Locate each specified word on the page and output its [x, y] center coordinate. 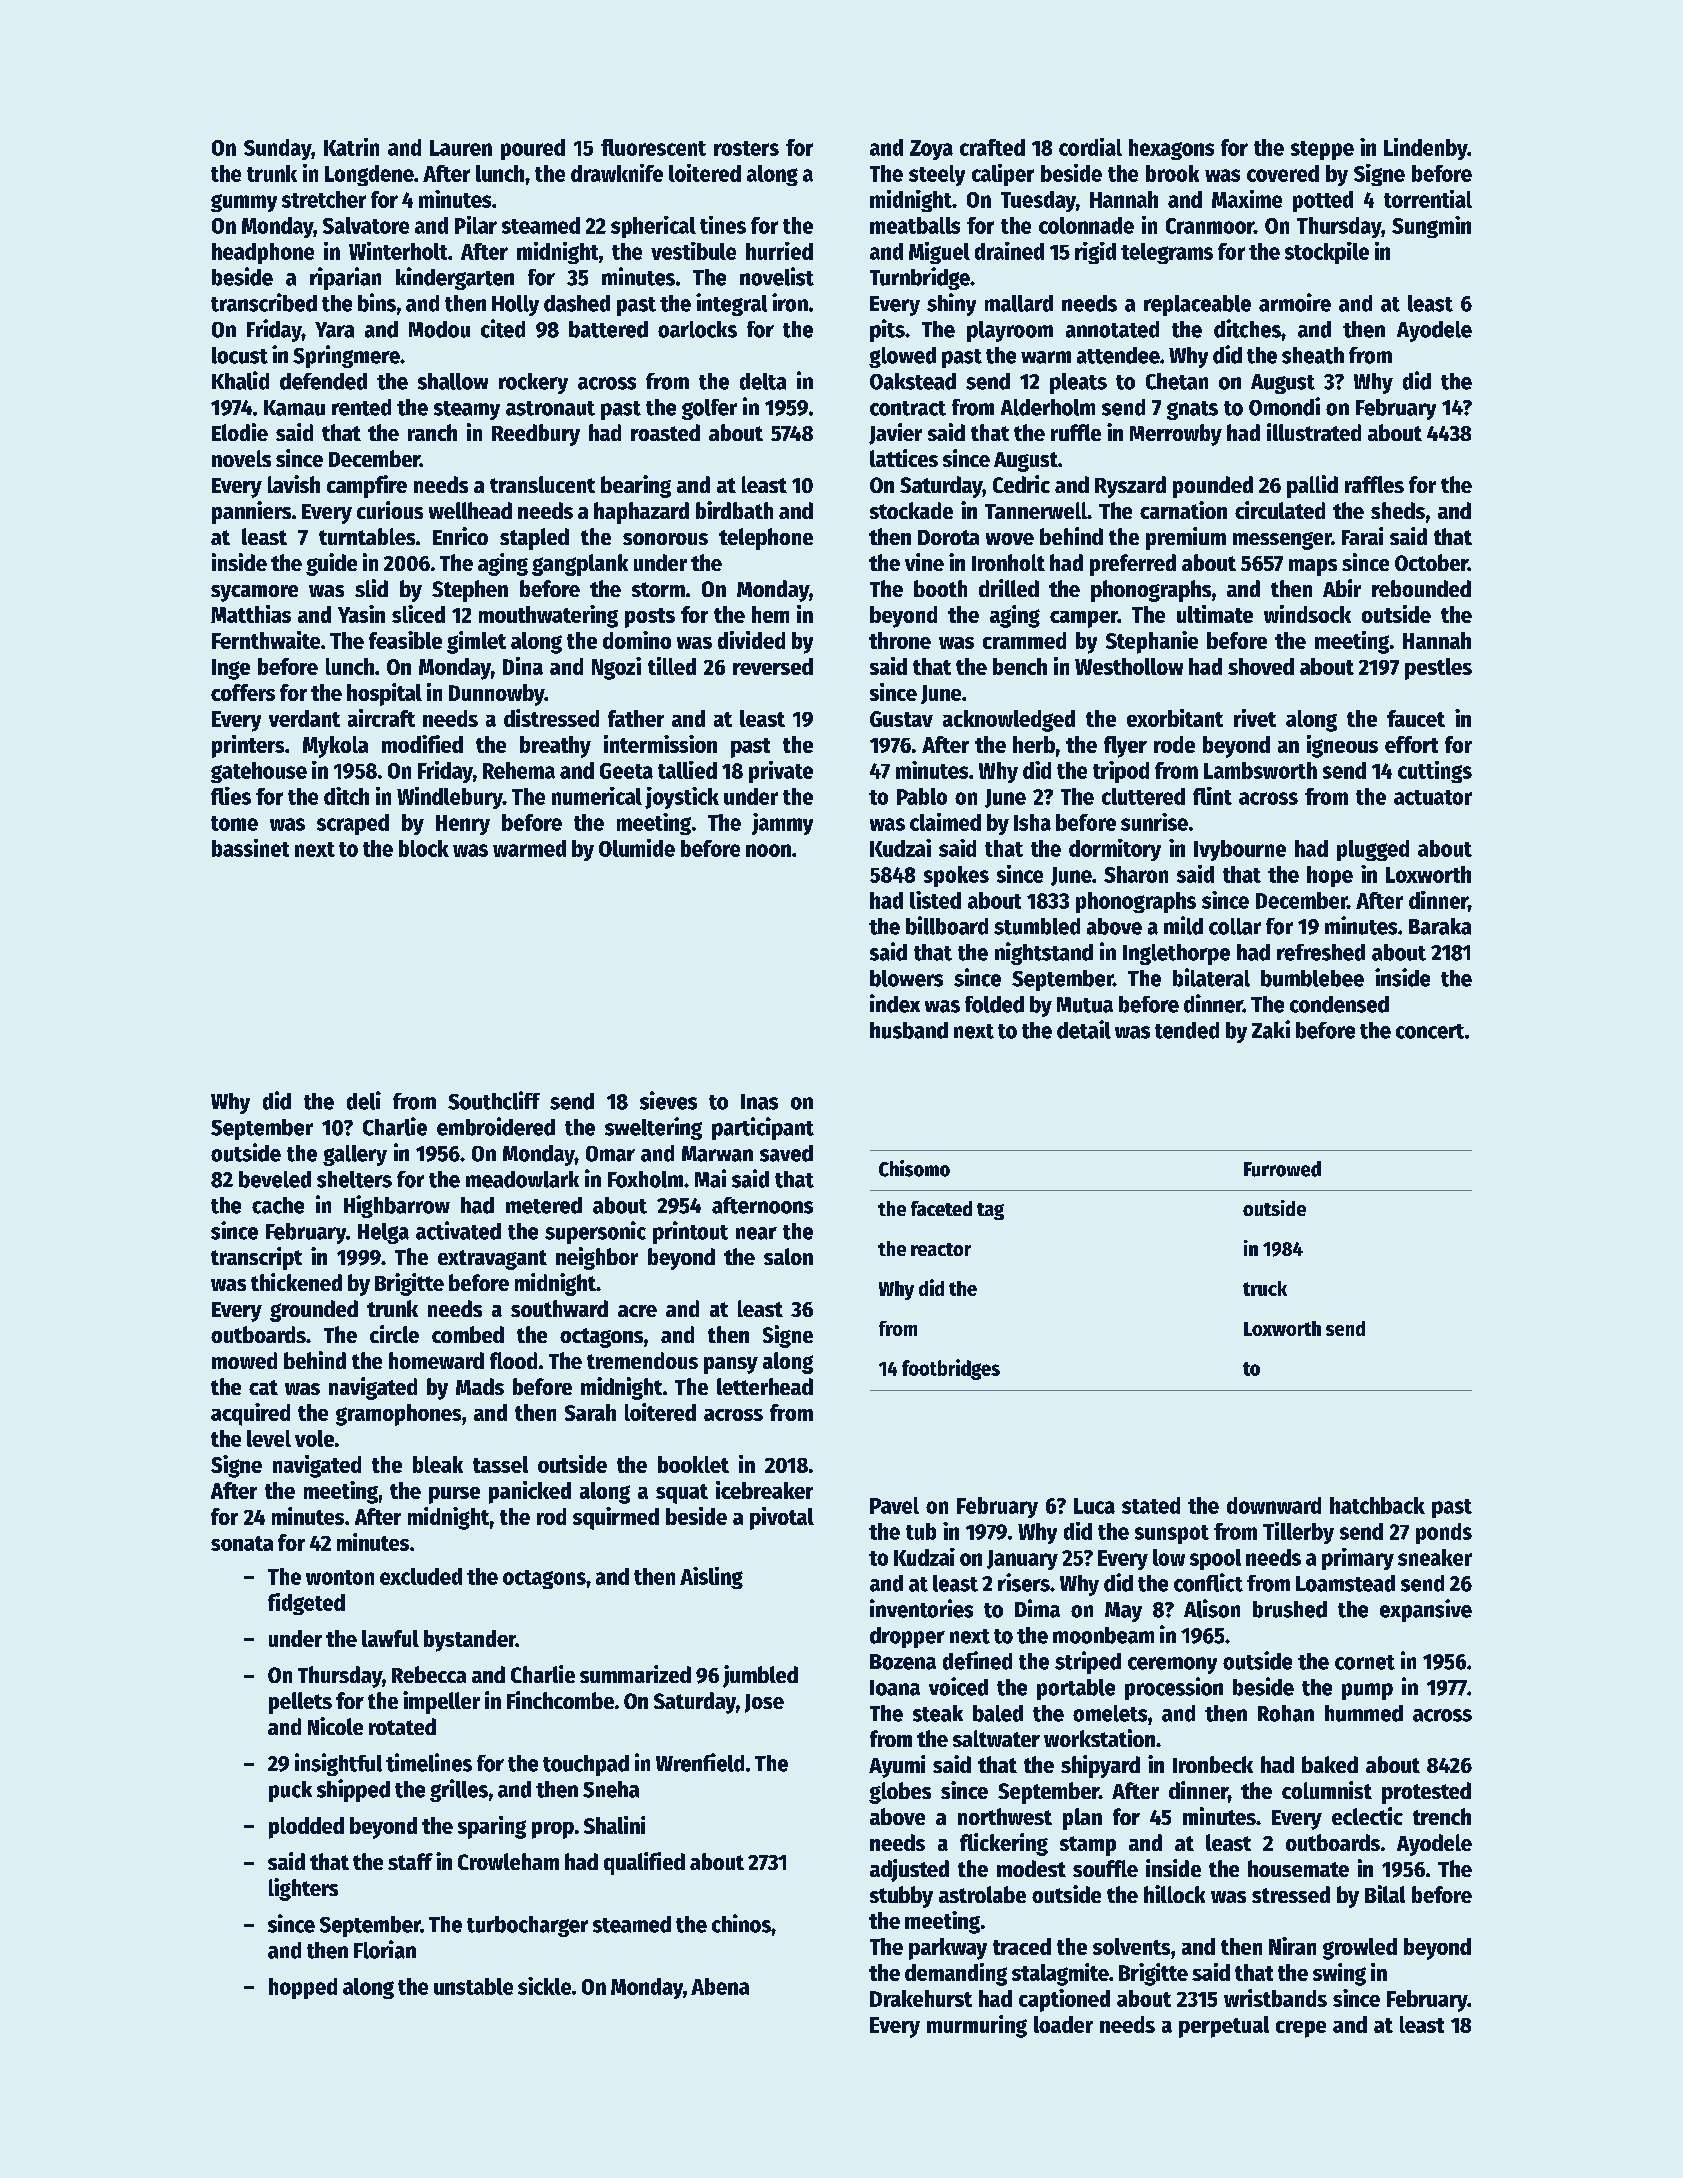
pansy [731, 1365]
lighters [303, 1889]
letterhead [765, 1386]
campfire [367, 486]
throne [900, 640]
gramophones [398, 1415]
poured [533, 149]
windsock [1307, 614]
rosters [746, 148]
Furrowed [1282, 1169]
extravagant [492, 1260]
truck [1265, 1288]
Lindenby [1426, 149]
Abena [720, 1986]
